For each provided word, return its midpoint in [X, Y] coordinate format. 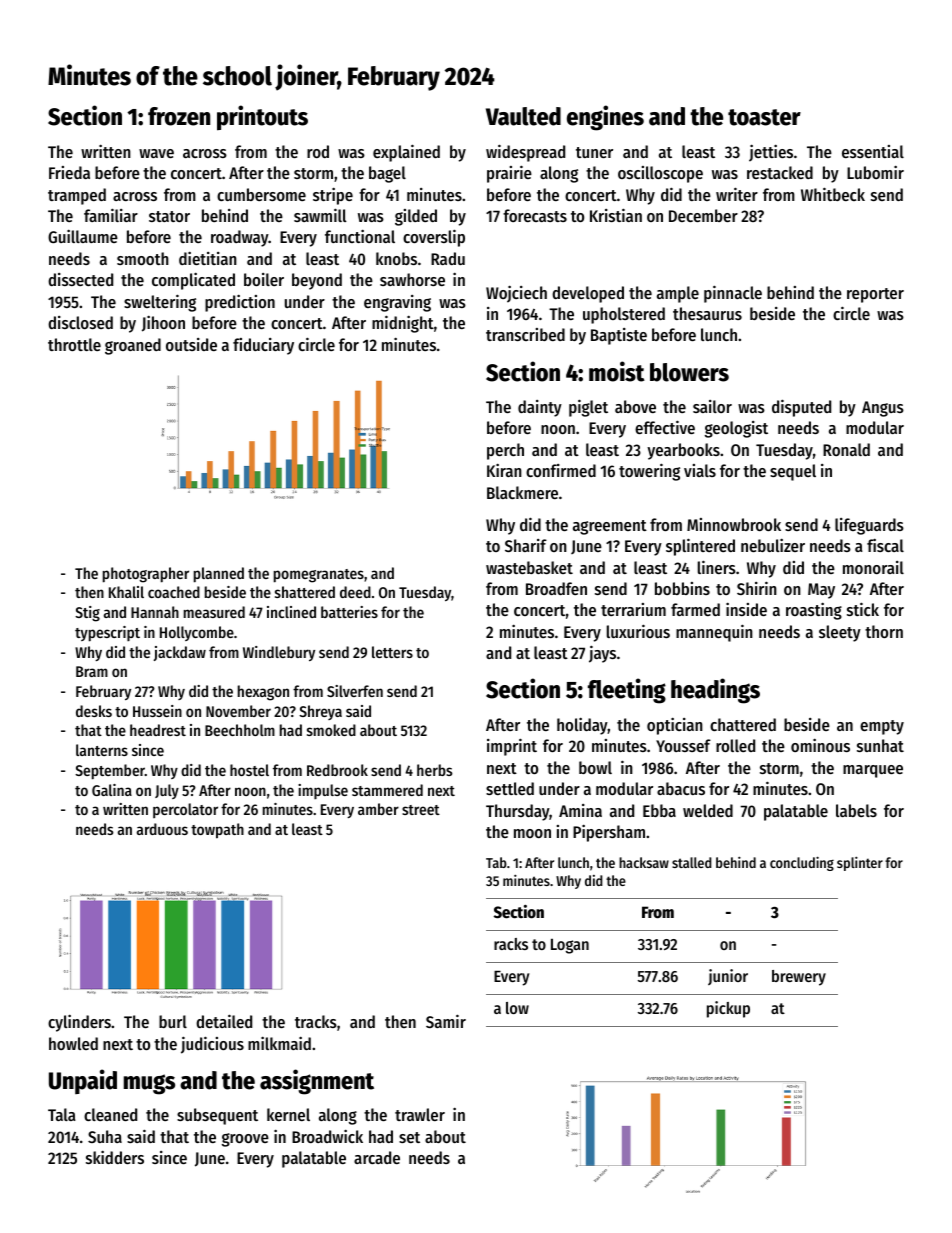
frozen [179, 116]
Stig [87, 614]
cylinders [79, 1023]
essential [873, 151]
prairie [509, 174]
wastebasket [529, 567]
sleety [840, 633]
